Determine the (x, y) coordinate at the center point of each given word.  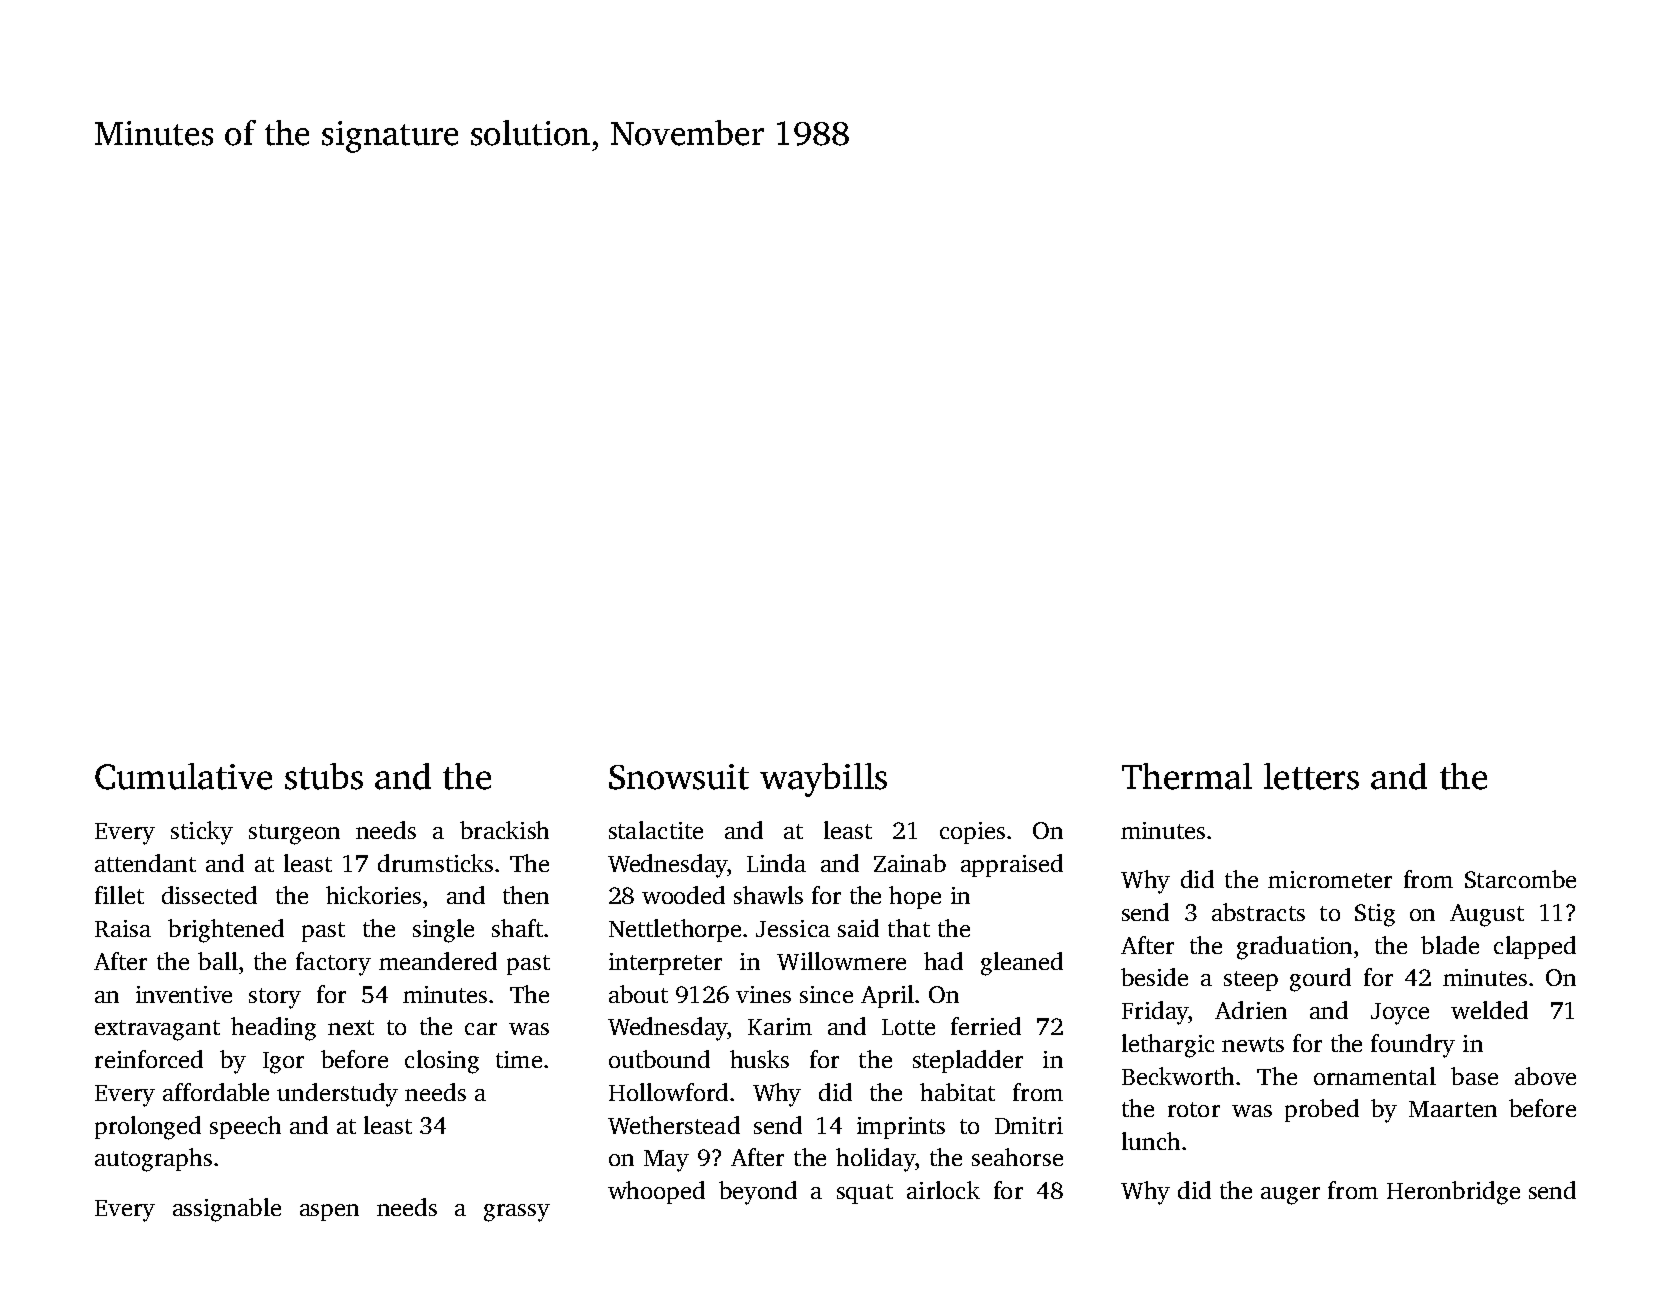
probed (1322, 1110)
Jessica (793, 928)
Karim (780, 1026)
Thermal (1187, 776)
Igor (283, 1063)
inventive (184, 994)
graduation (1294, 948)
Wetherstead (674, 1125)
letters (1311, 776)
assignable (227, 1210)
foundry (1413, 1046)
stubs (324, 776)
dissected (209, 895)
